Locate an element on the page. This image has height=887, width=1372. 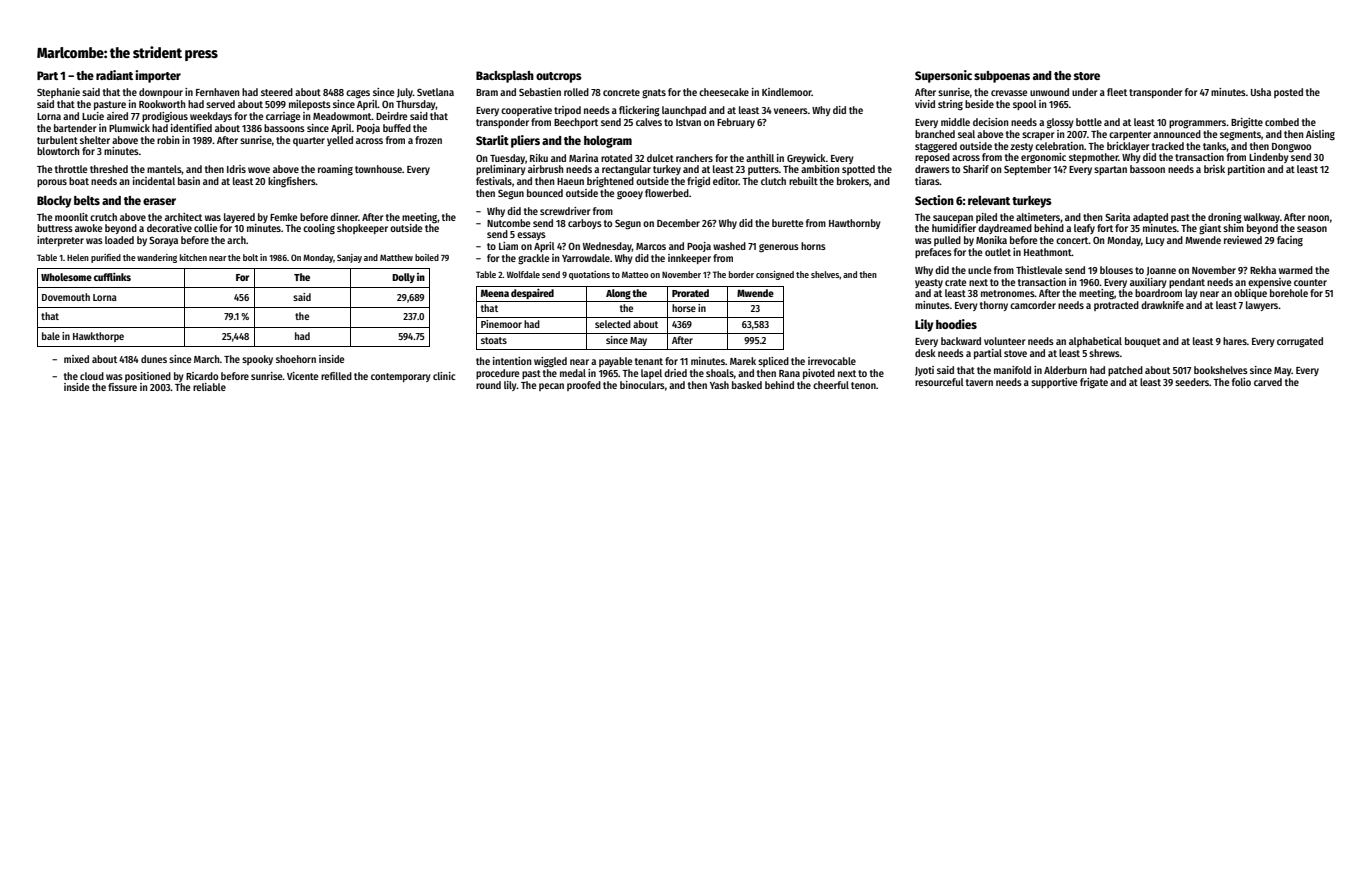
Dovemouth is located at coordinates (66, 297).
